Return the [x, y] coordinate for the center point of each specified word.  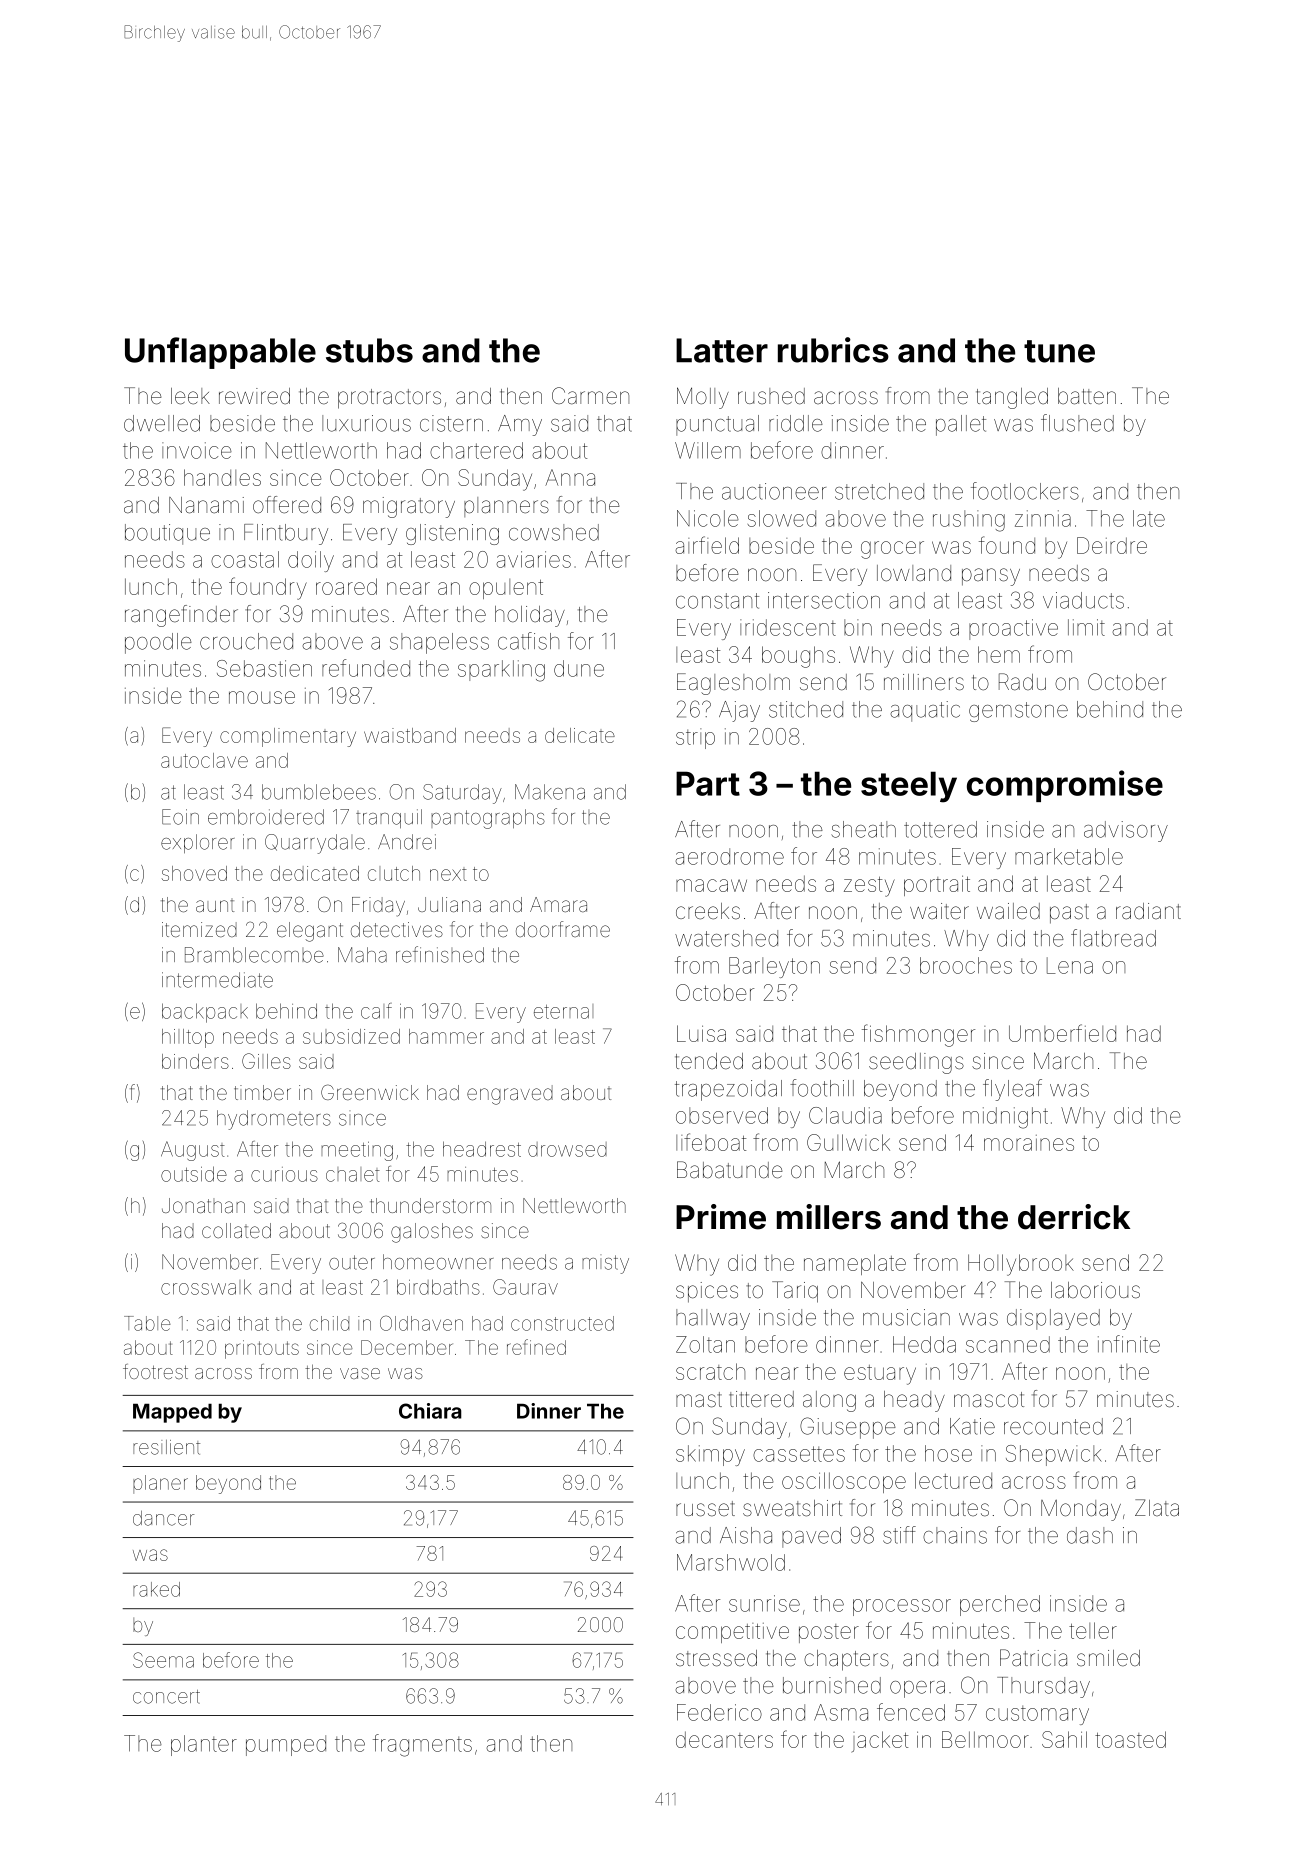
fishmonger [918, 1035]
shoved [194, 873]
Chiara [430, 1411]
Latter [722, 350]
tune [1059, 351]
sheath [863, 829]
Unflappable [220, 353]
